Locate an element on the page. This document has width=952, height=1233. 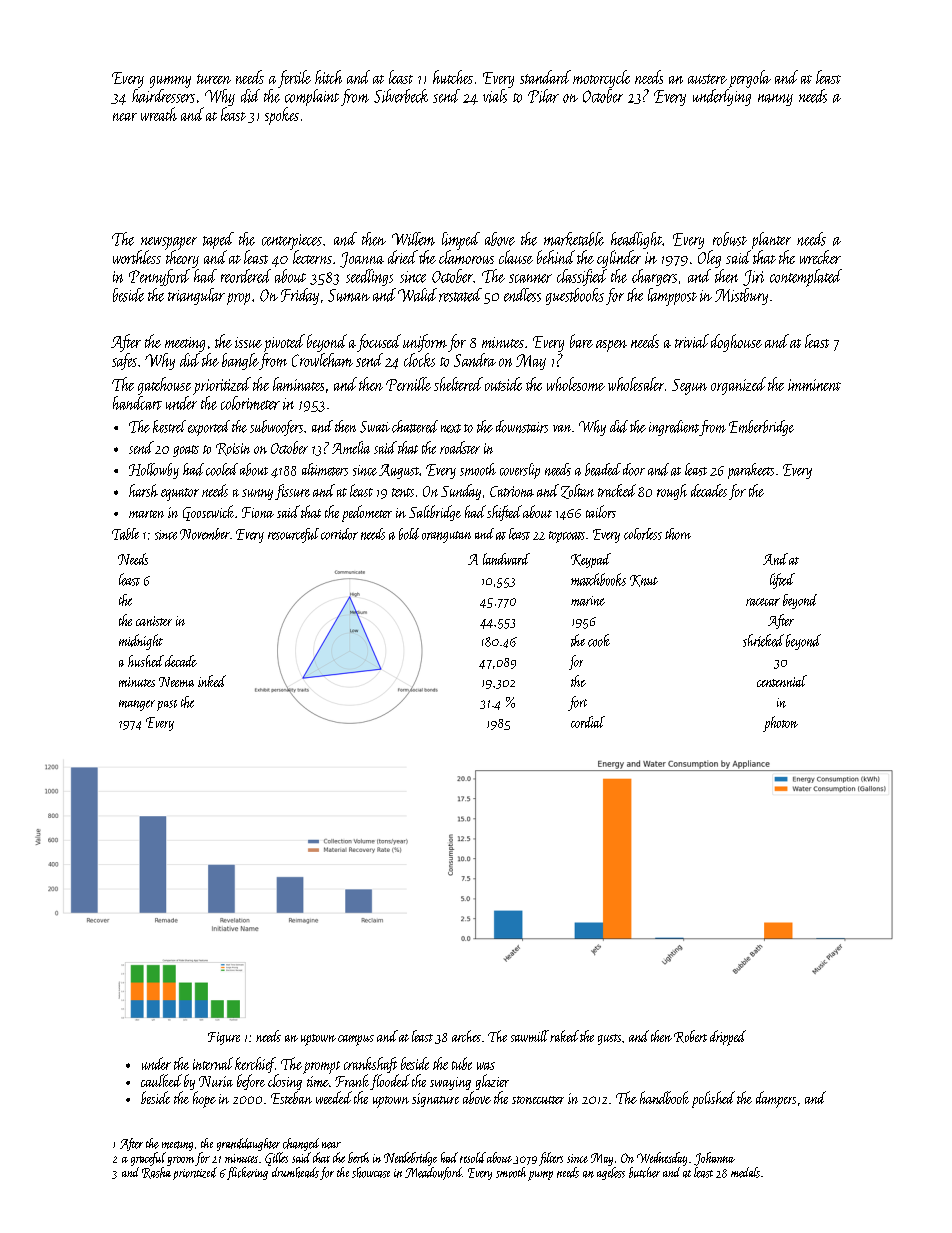
Neema is located at coordinates (176, 682).
